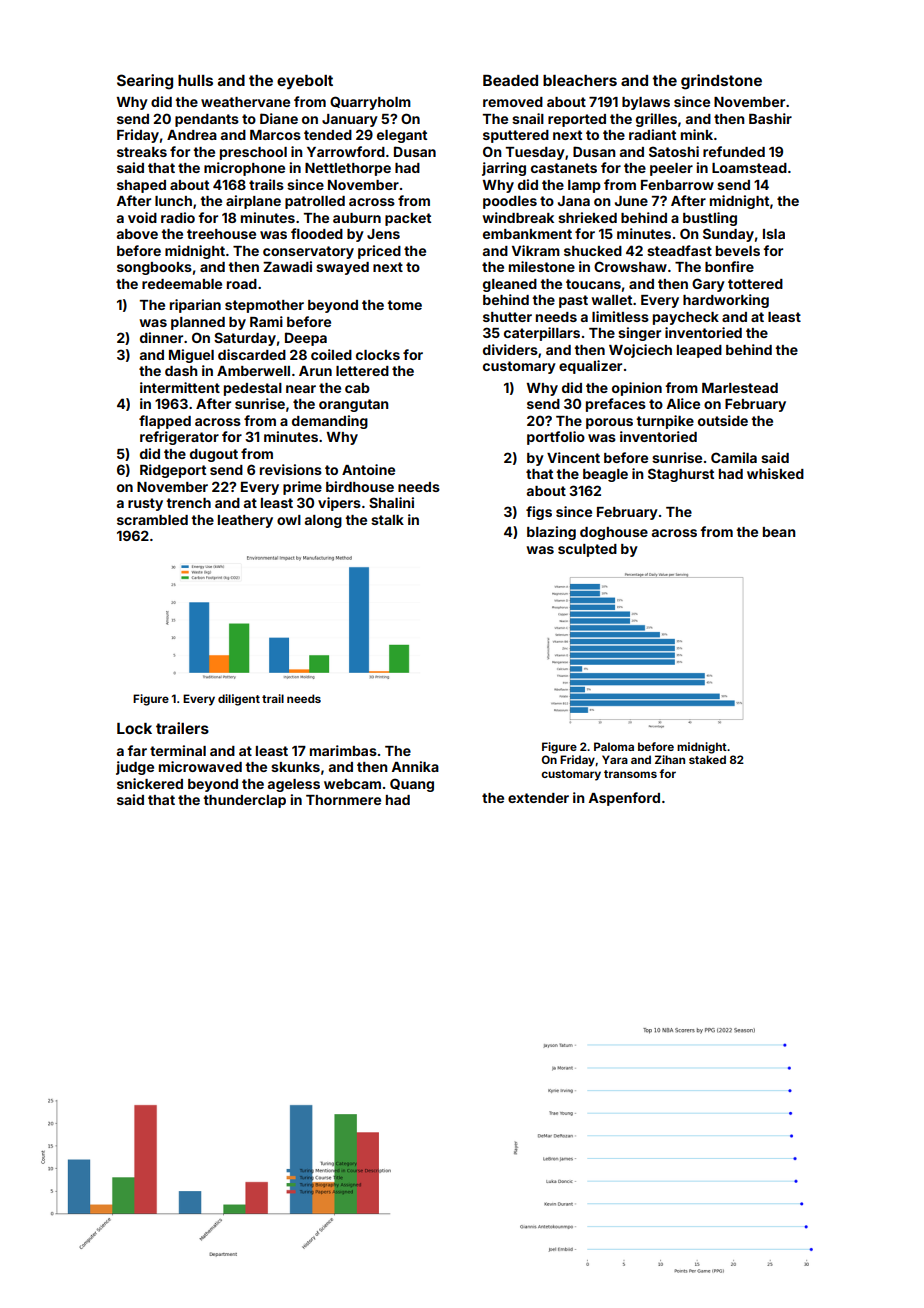 This document has height=1308, width=924. What do you see at coordinates (150, 783) in the document?
I see `snickered` at bounding box center [150, 783].
